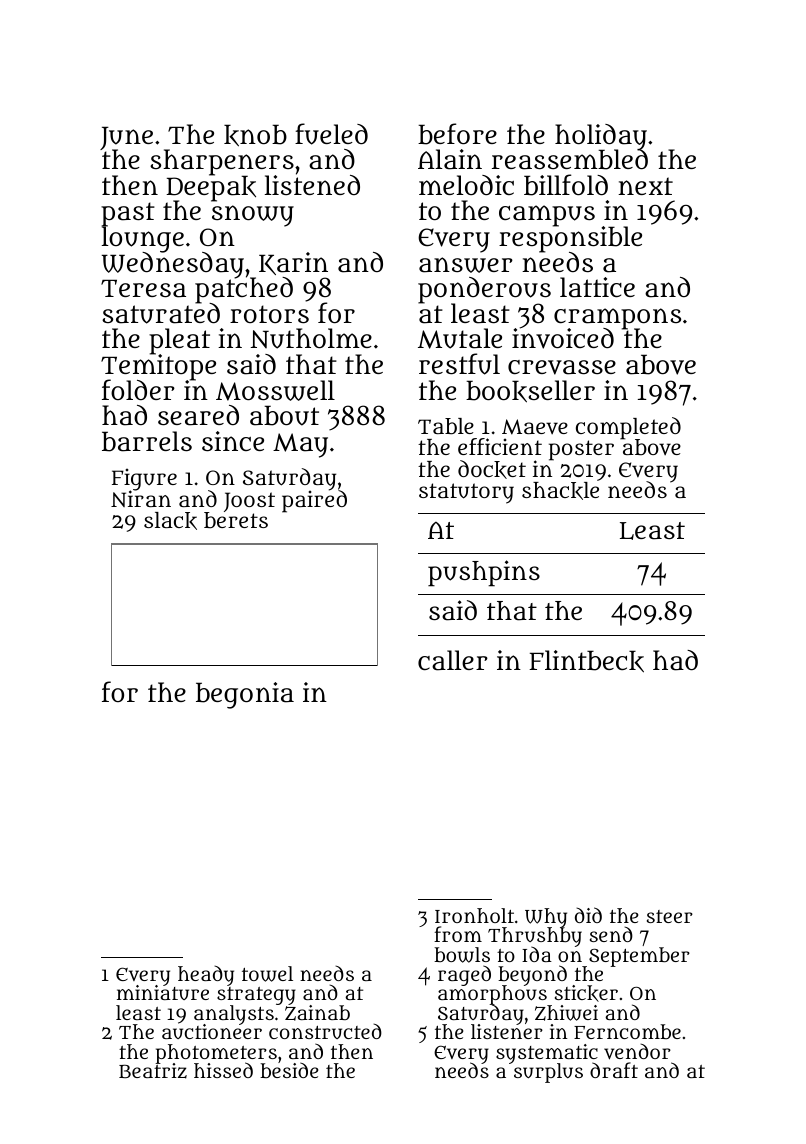 This document has width=806, height=1144. I want to click on slack, so click(170, 521).
